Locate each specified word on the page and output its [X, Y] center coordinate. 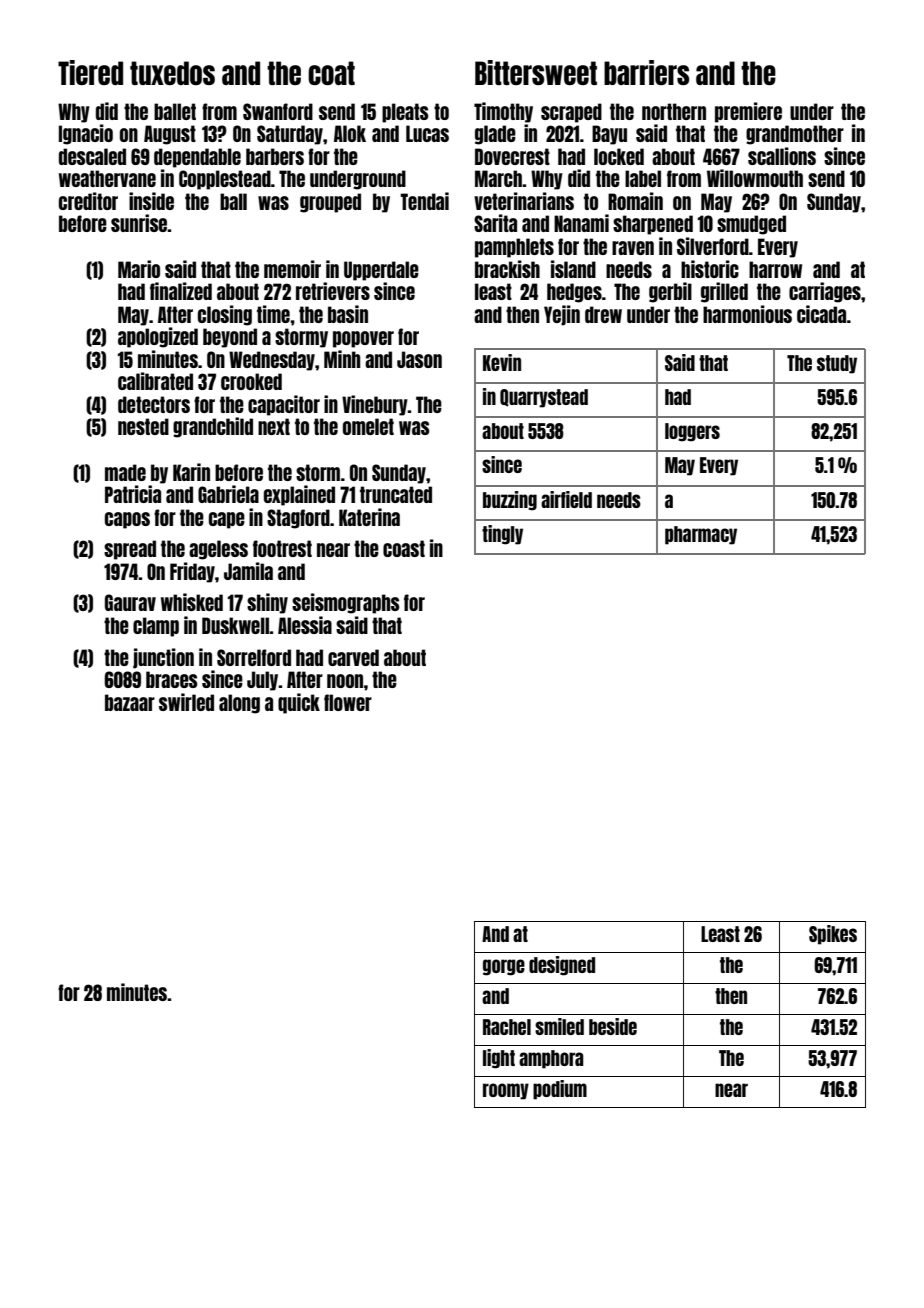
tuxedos [172, 73]
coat [331, 73]
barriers [646, 72]
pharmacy [701, 535]
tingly [502, 535]
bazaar [130, 702]
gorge [504, 967]
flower [348, 702]
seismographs [345, 603]
